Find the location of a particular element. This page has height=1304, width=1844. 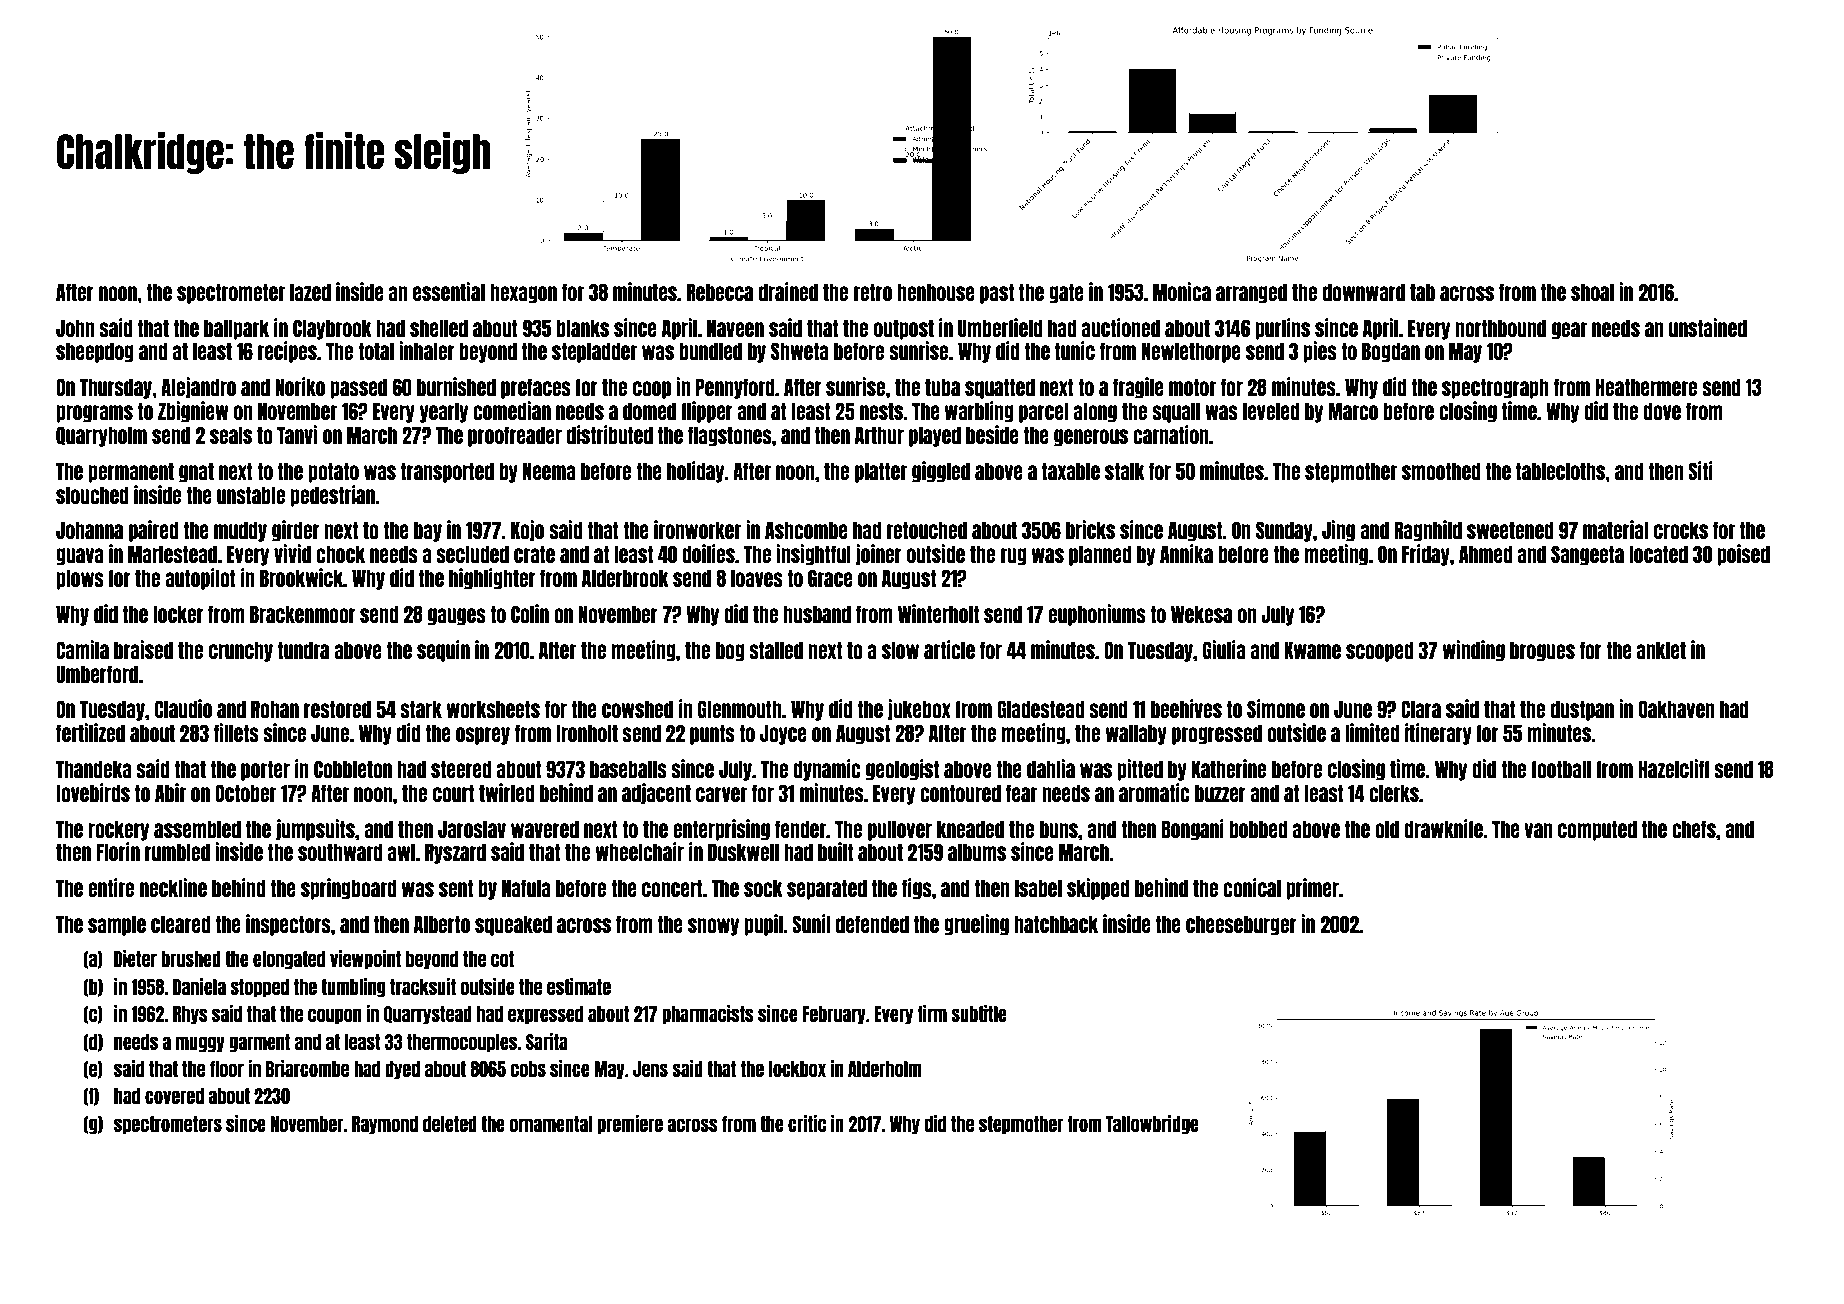

fender is located at coordinates (800, 829).
